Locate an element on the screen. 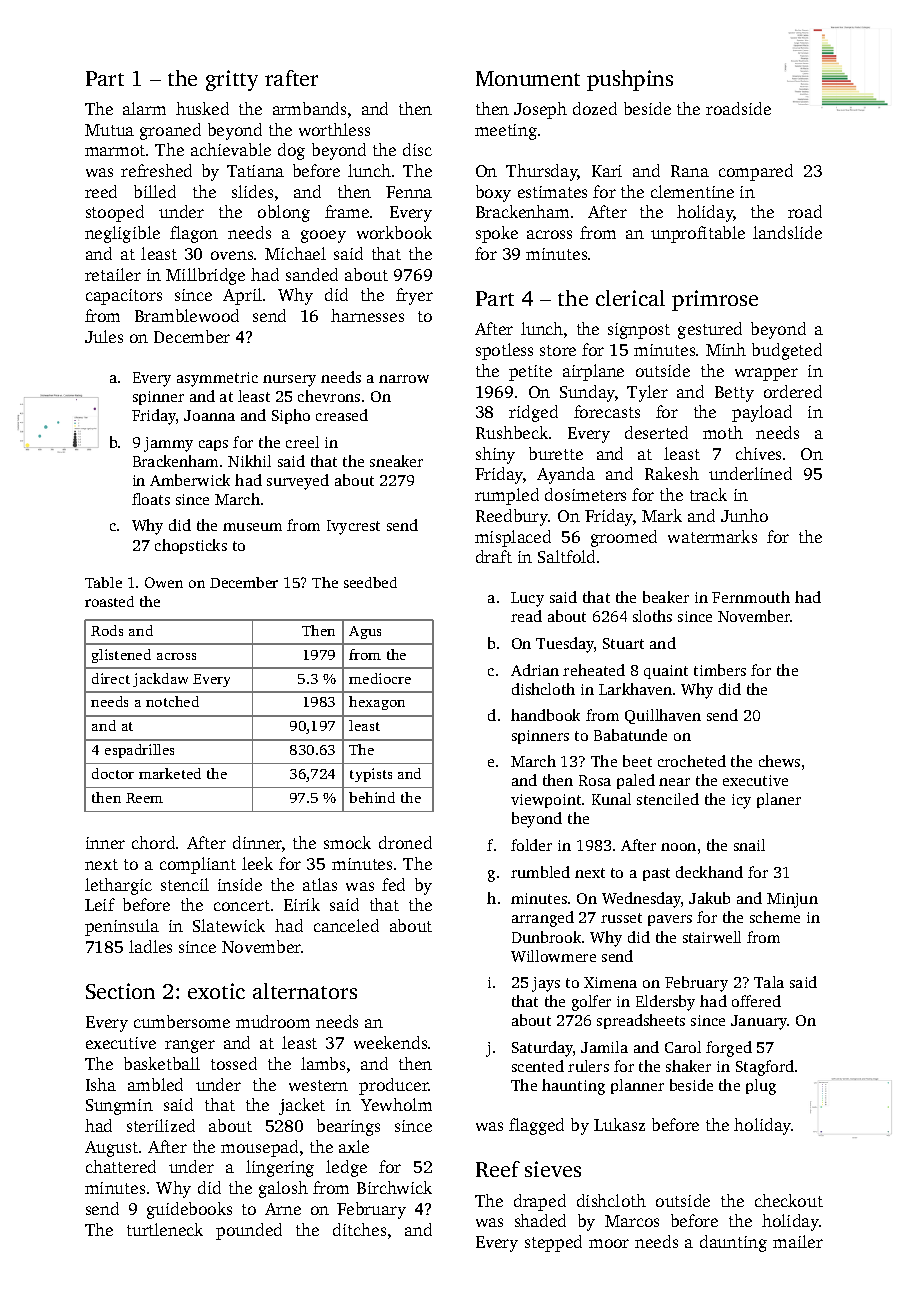  gritty is located at coordinates (232, 80).
